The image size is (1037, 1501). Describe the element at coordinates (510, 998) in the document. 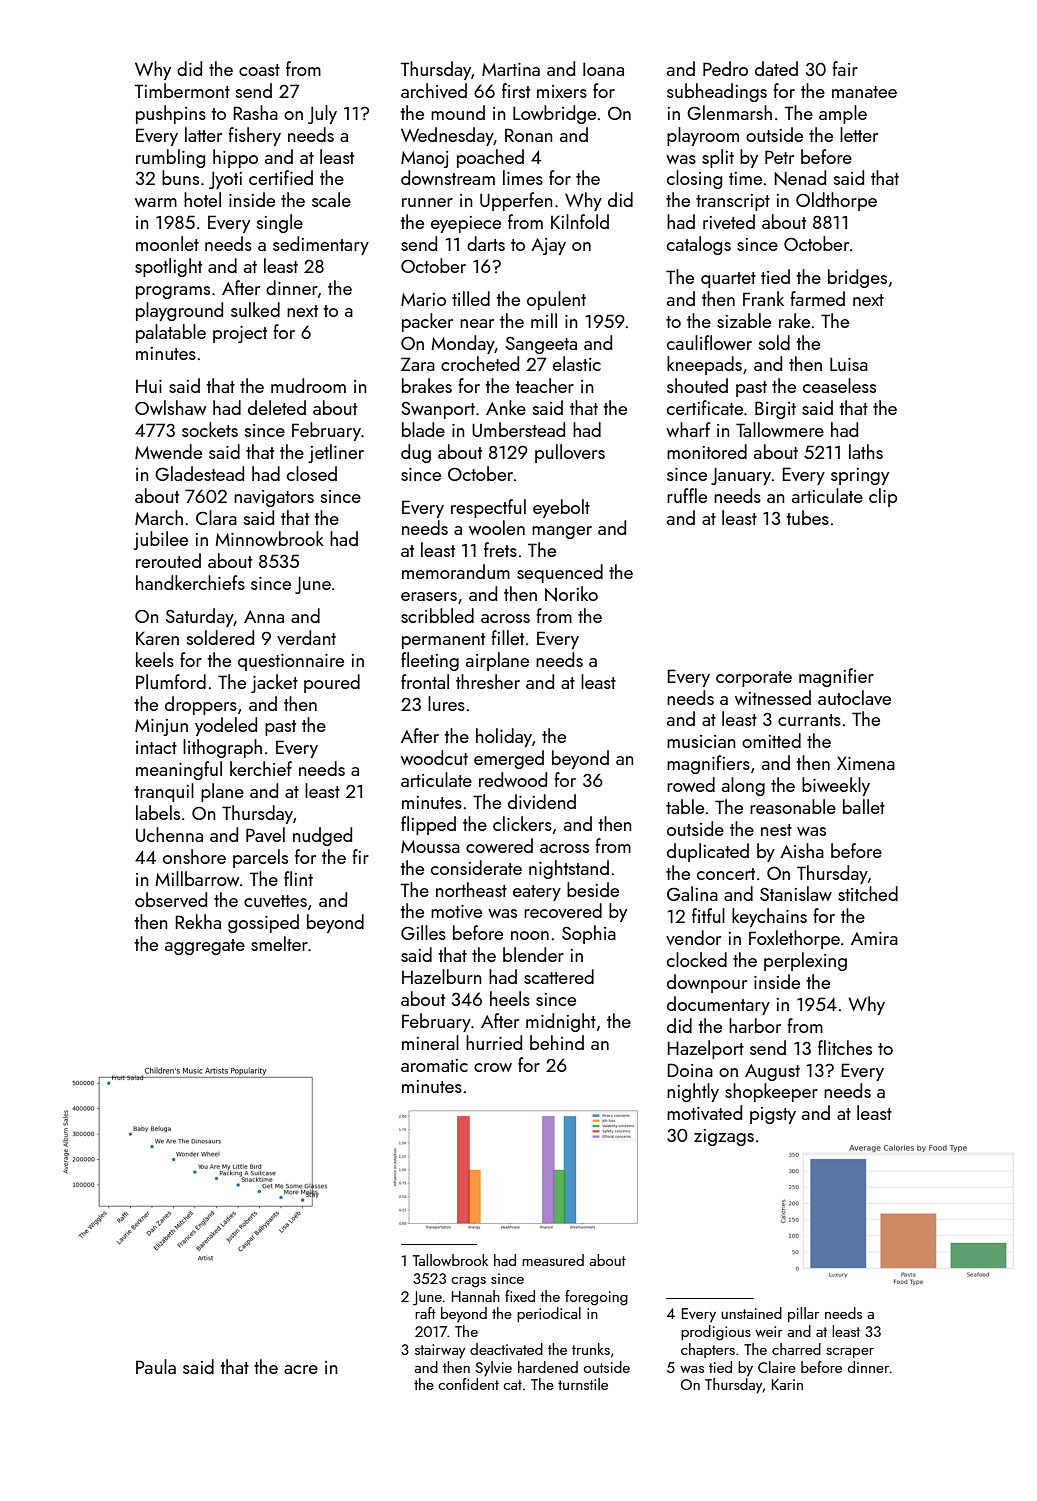

I see `heels` at that location.
